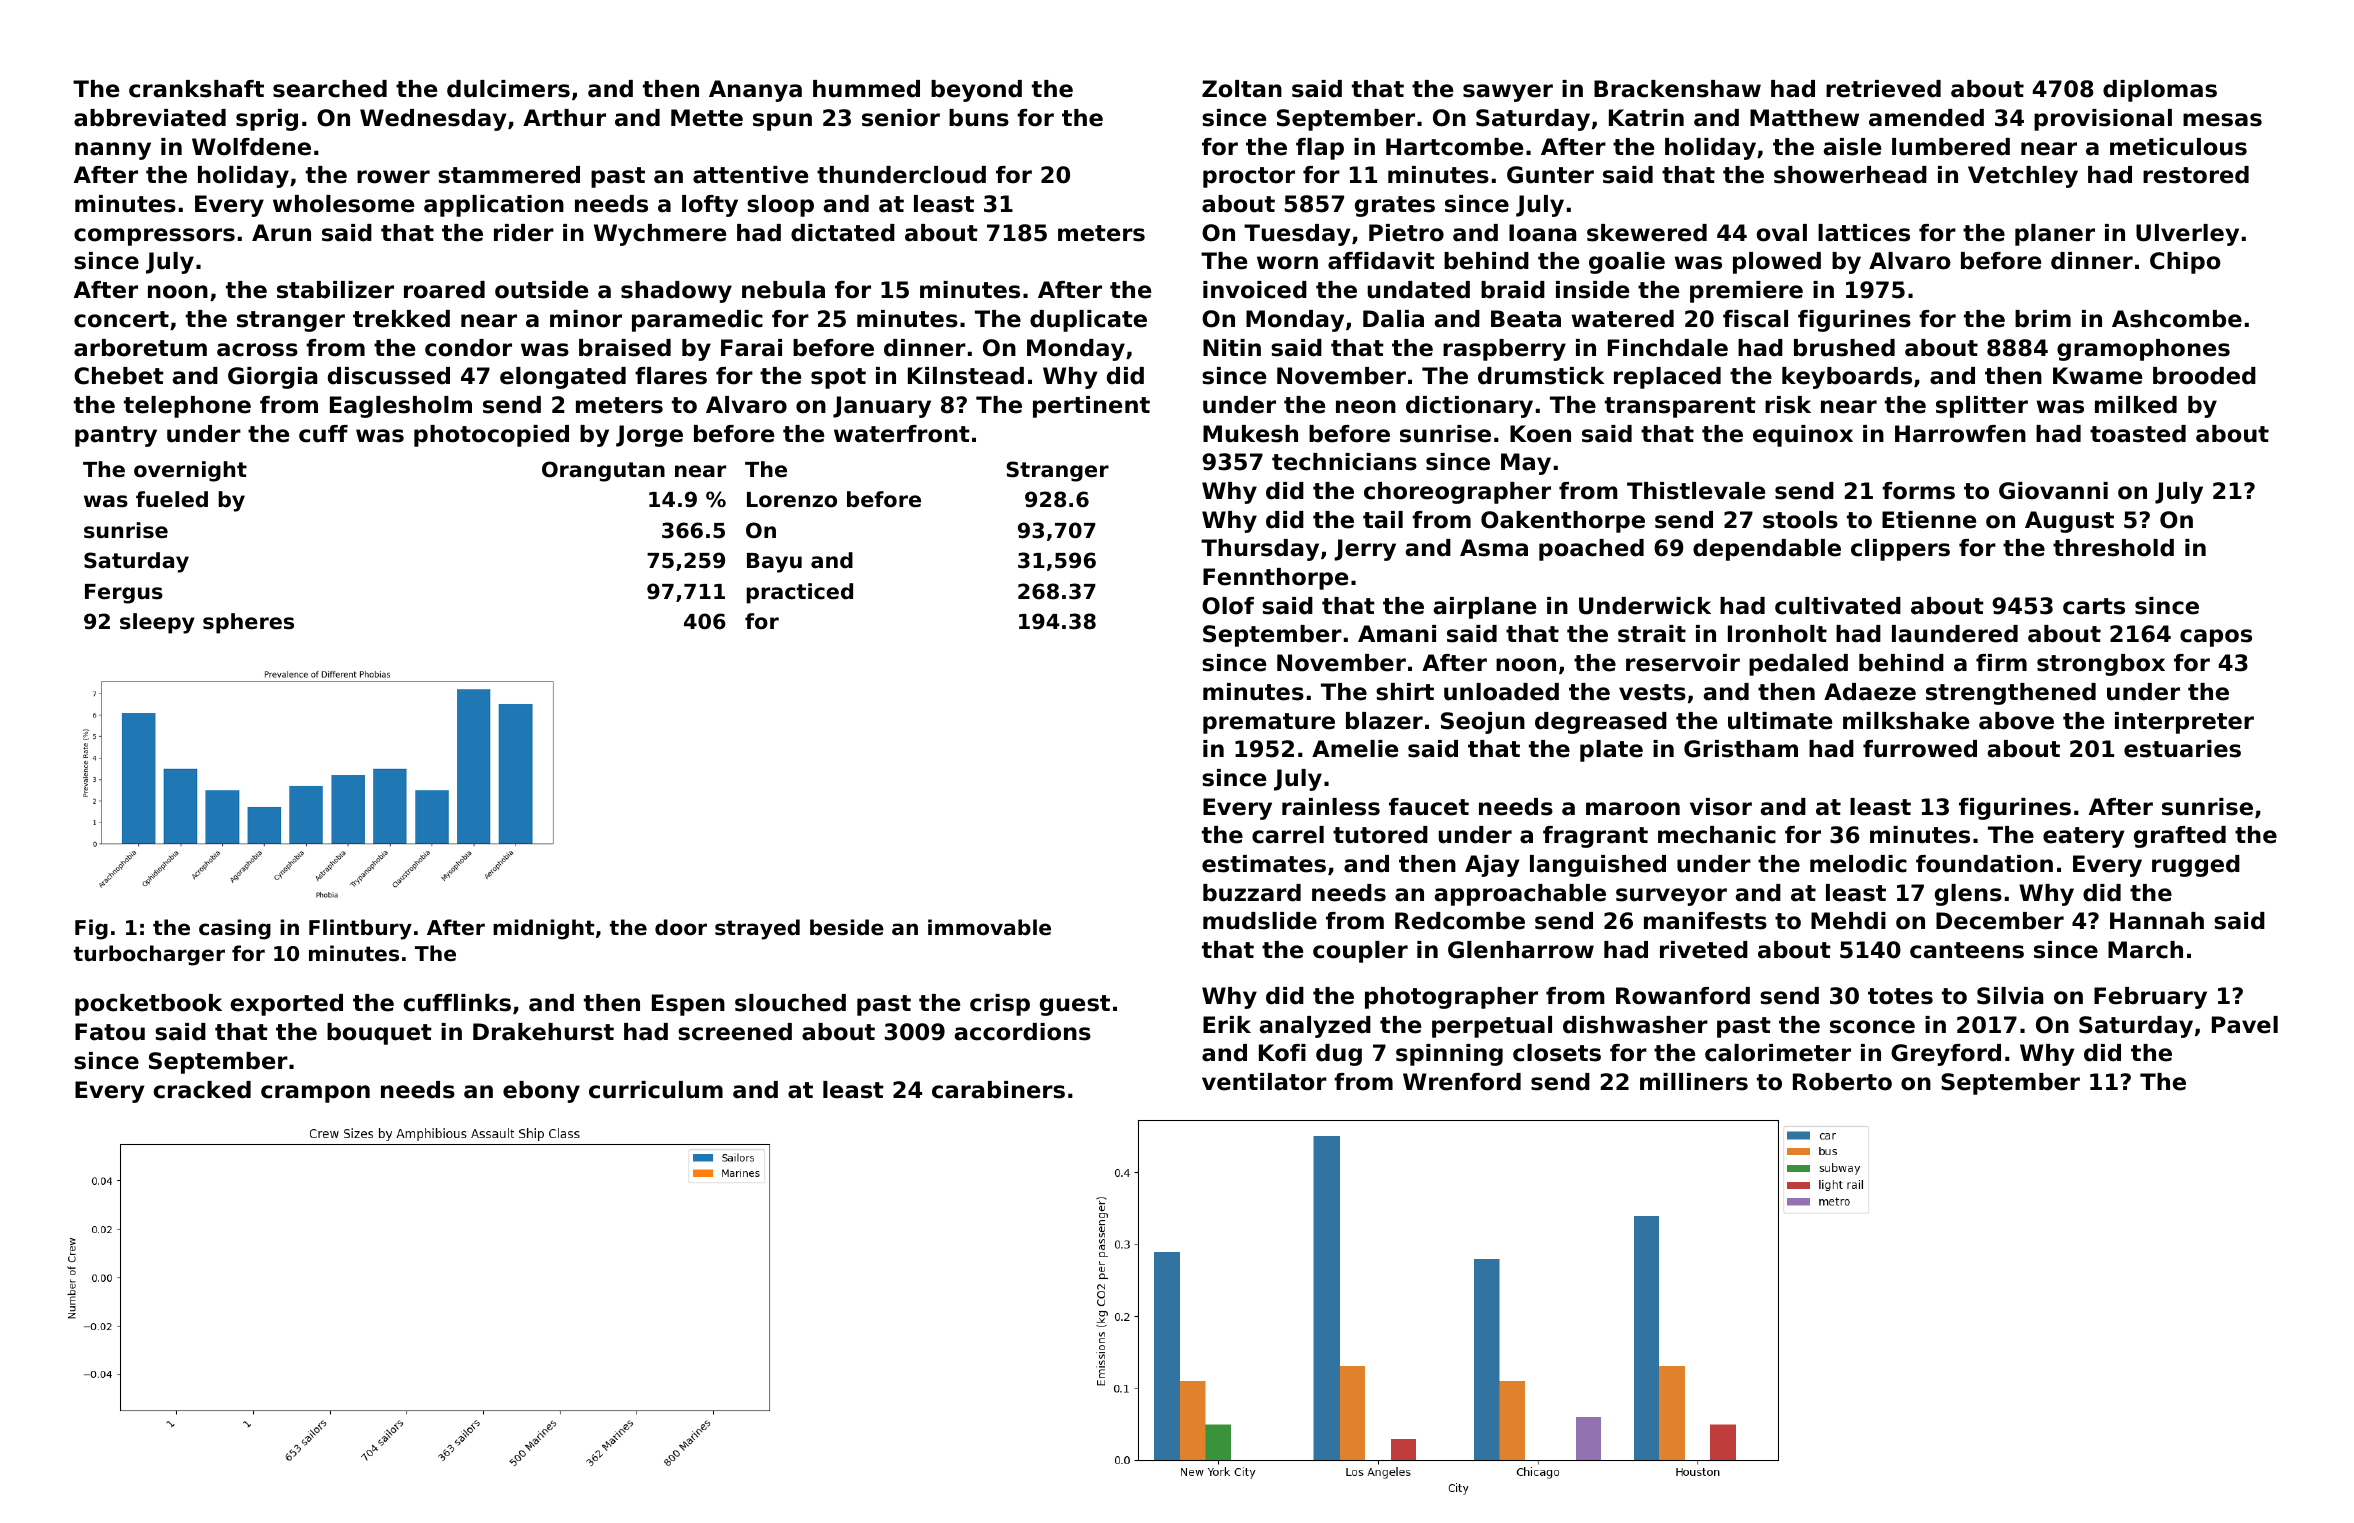 The image size is (2354, 1523). What do you see at coordinates (902, 434) in the screenshot?
I see `waterfront` at bounding box center [902, 434].
